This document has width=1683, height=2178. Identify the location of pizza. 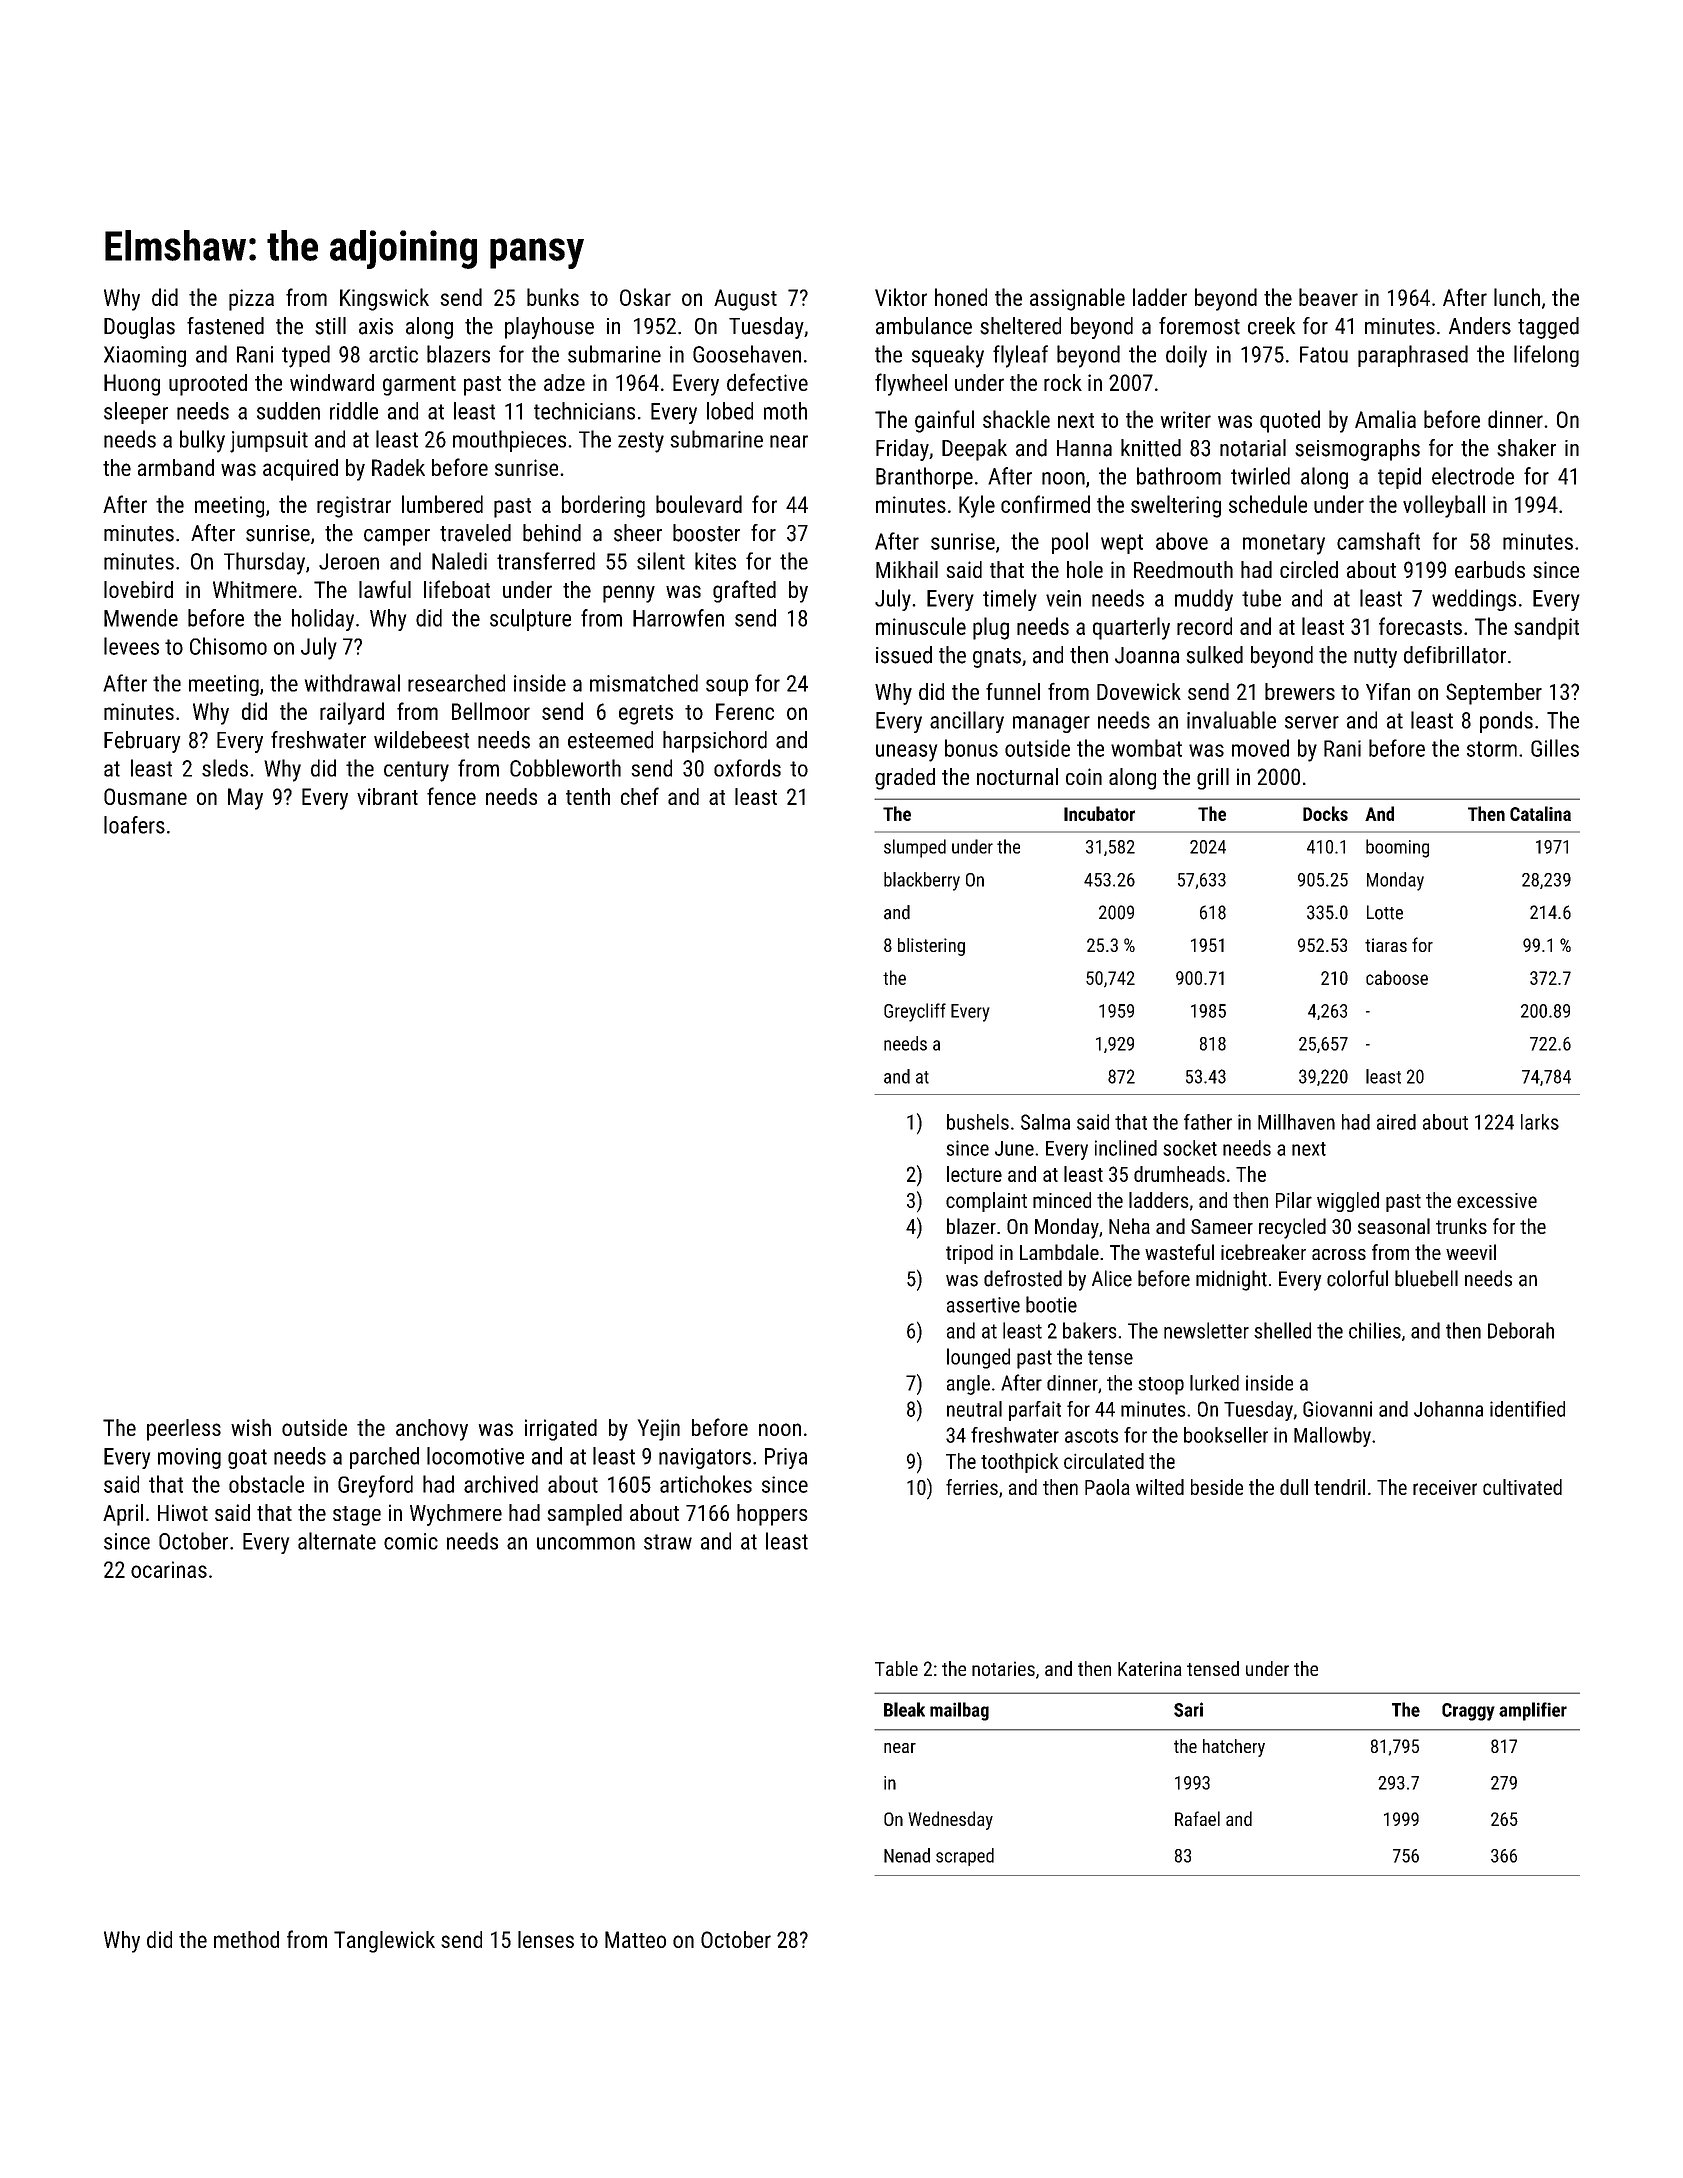
(251, 300).
